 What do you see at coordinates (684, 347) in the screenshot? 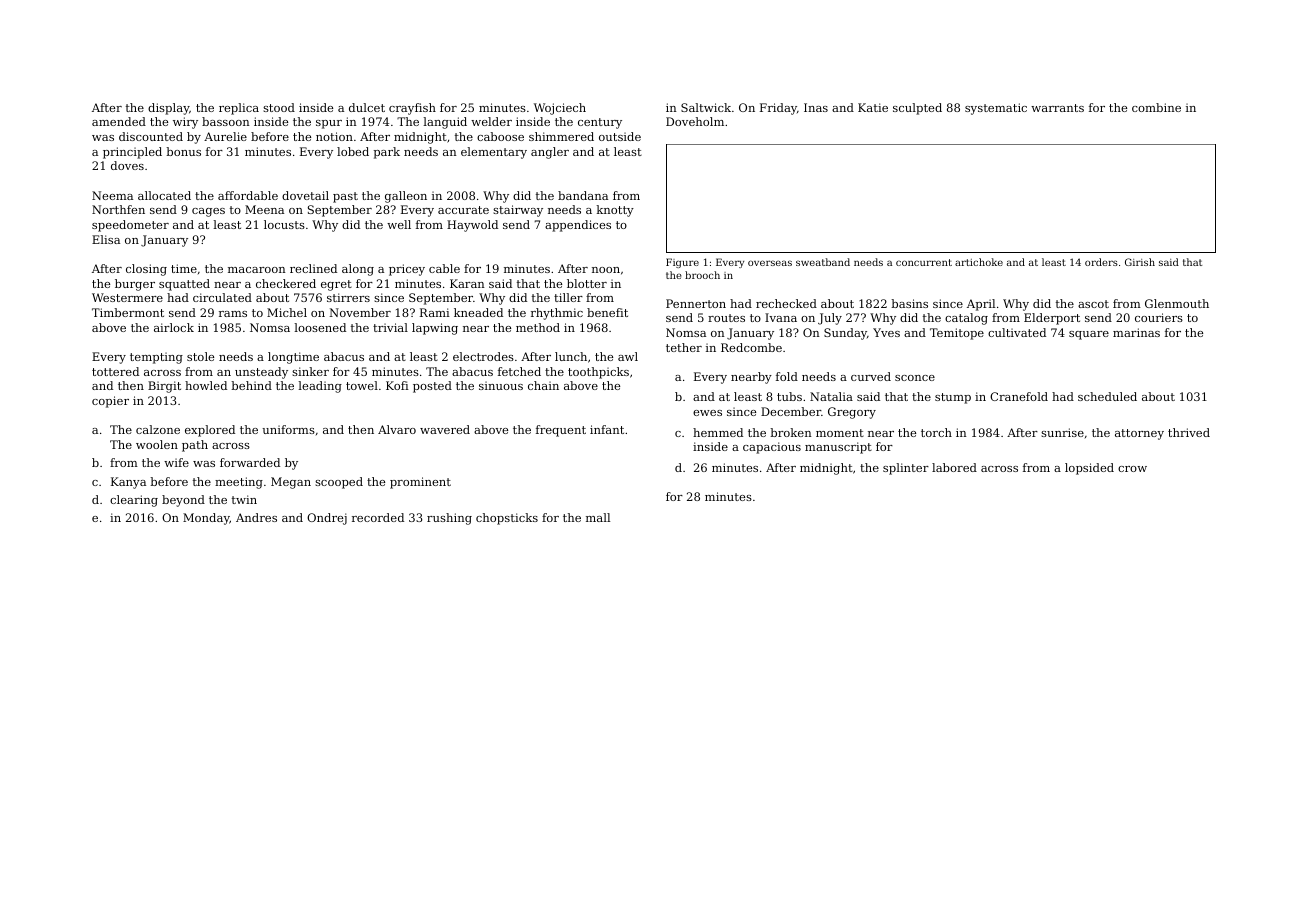
I see `tether` at bounding box center [684, 347].
